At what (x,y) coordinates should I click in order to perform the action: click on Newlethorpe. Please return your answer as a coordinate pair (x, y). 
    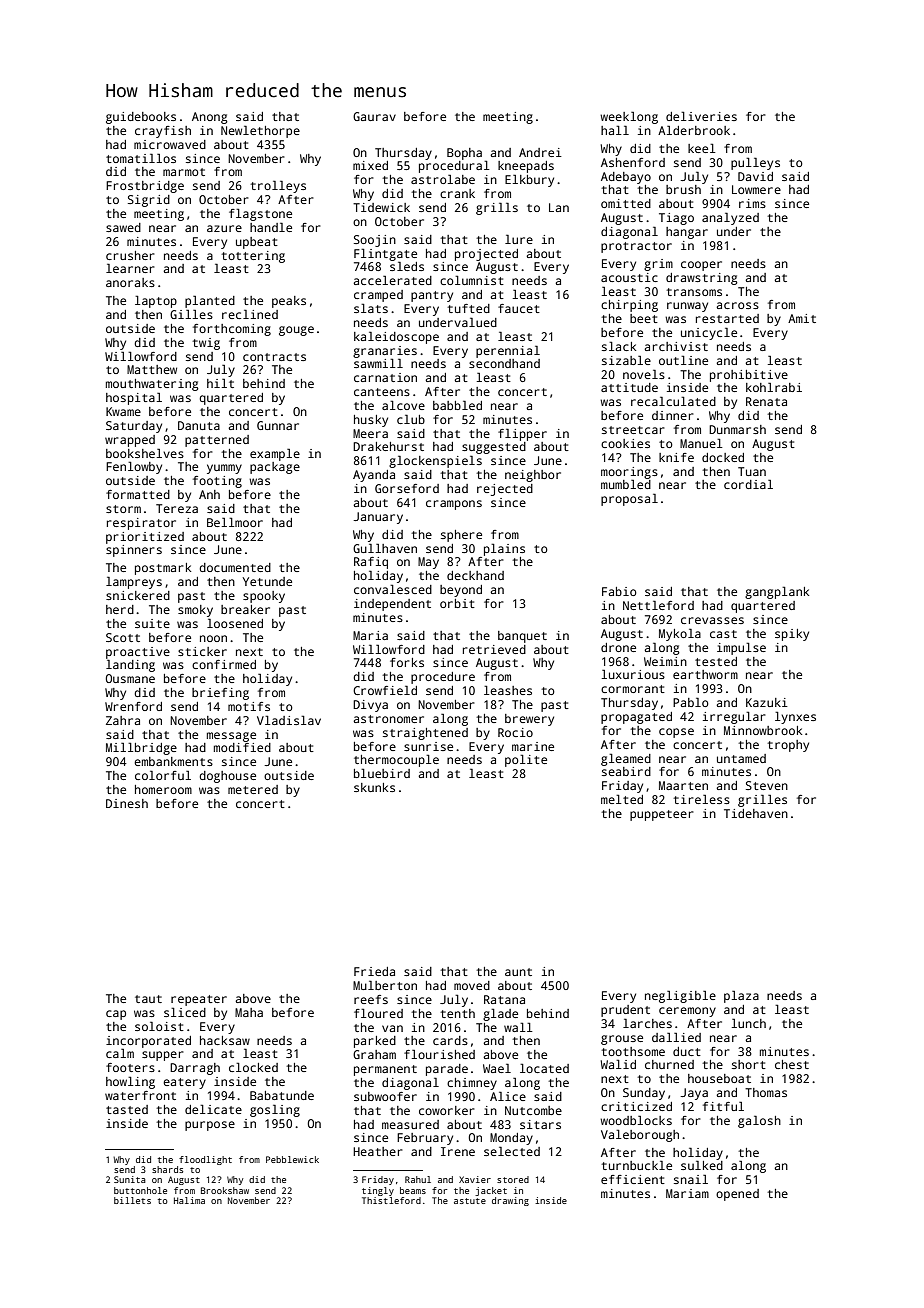
    Looking at the image, I should click on (260, 131).
